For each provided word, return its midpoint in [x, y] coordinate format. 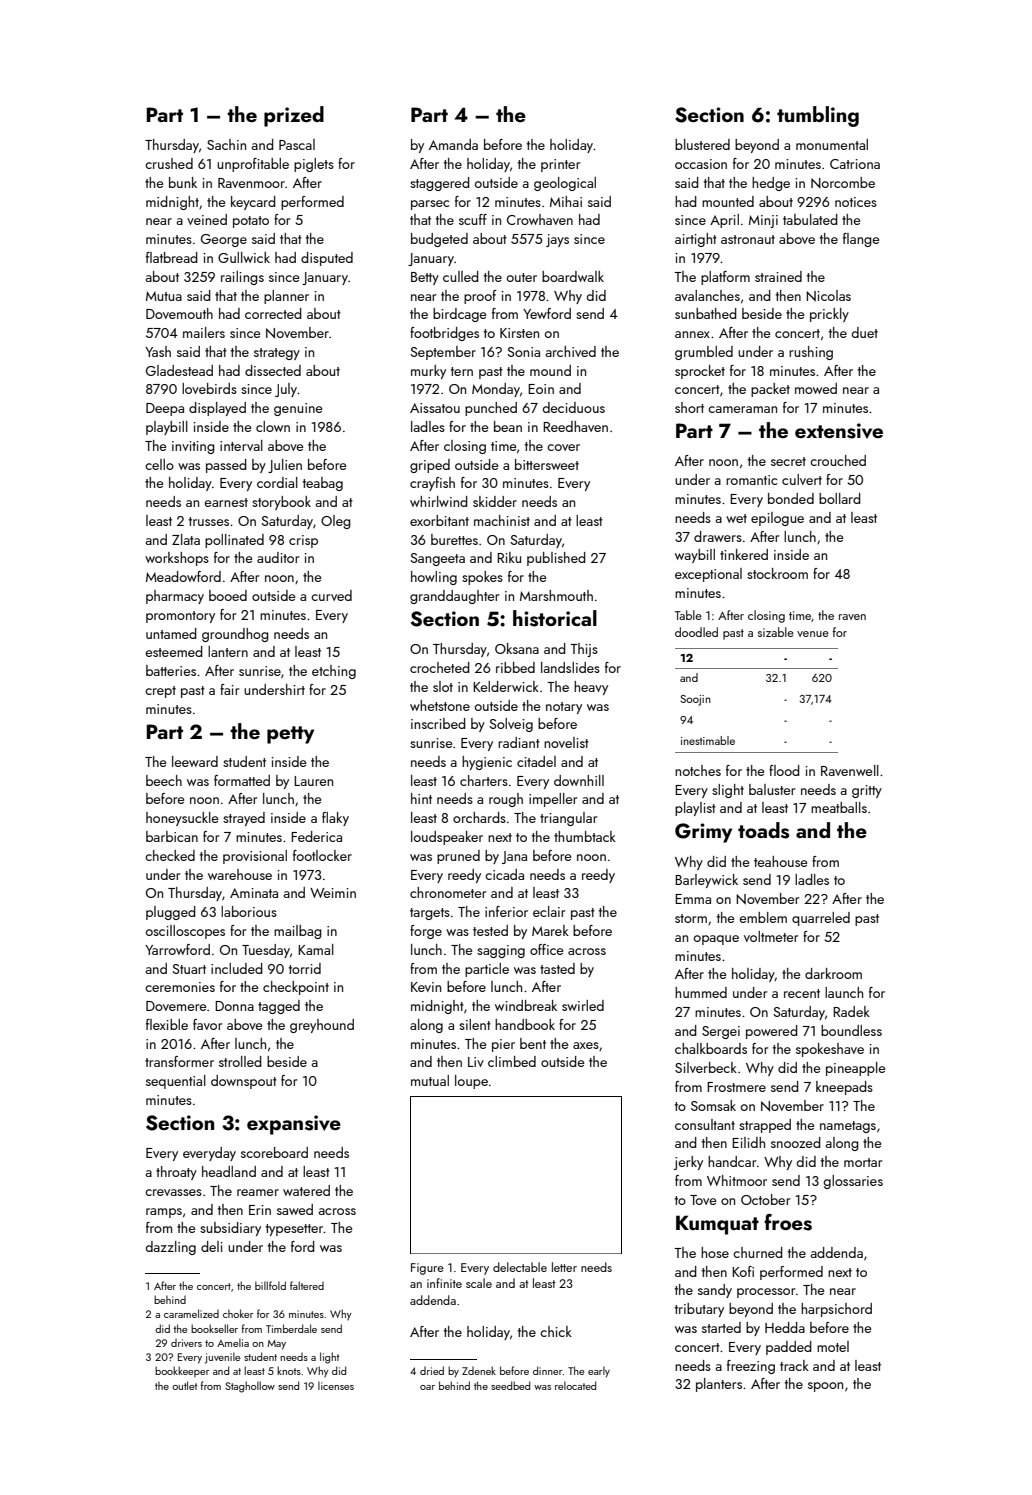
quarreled [821, 919]
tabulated [810, 219]
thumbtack [585, 836]
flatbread [172, 257]
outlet [184, 1385]
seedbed [510, 1385]
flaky [335, 819]
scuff [473, 219]
